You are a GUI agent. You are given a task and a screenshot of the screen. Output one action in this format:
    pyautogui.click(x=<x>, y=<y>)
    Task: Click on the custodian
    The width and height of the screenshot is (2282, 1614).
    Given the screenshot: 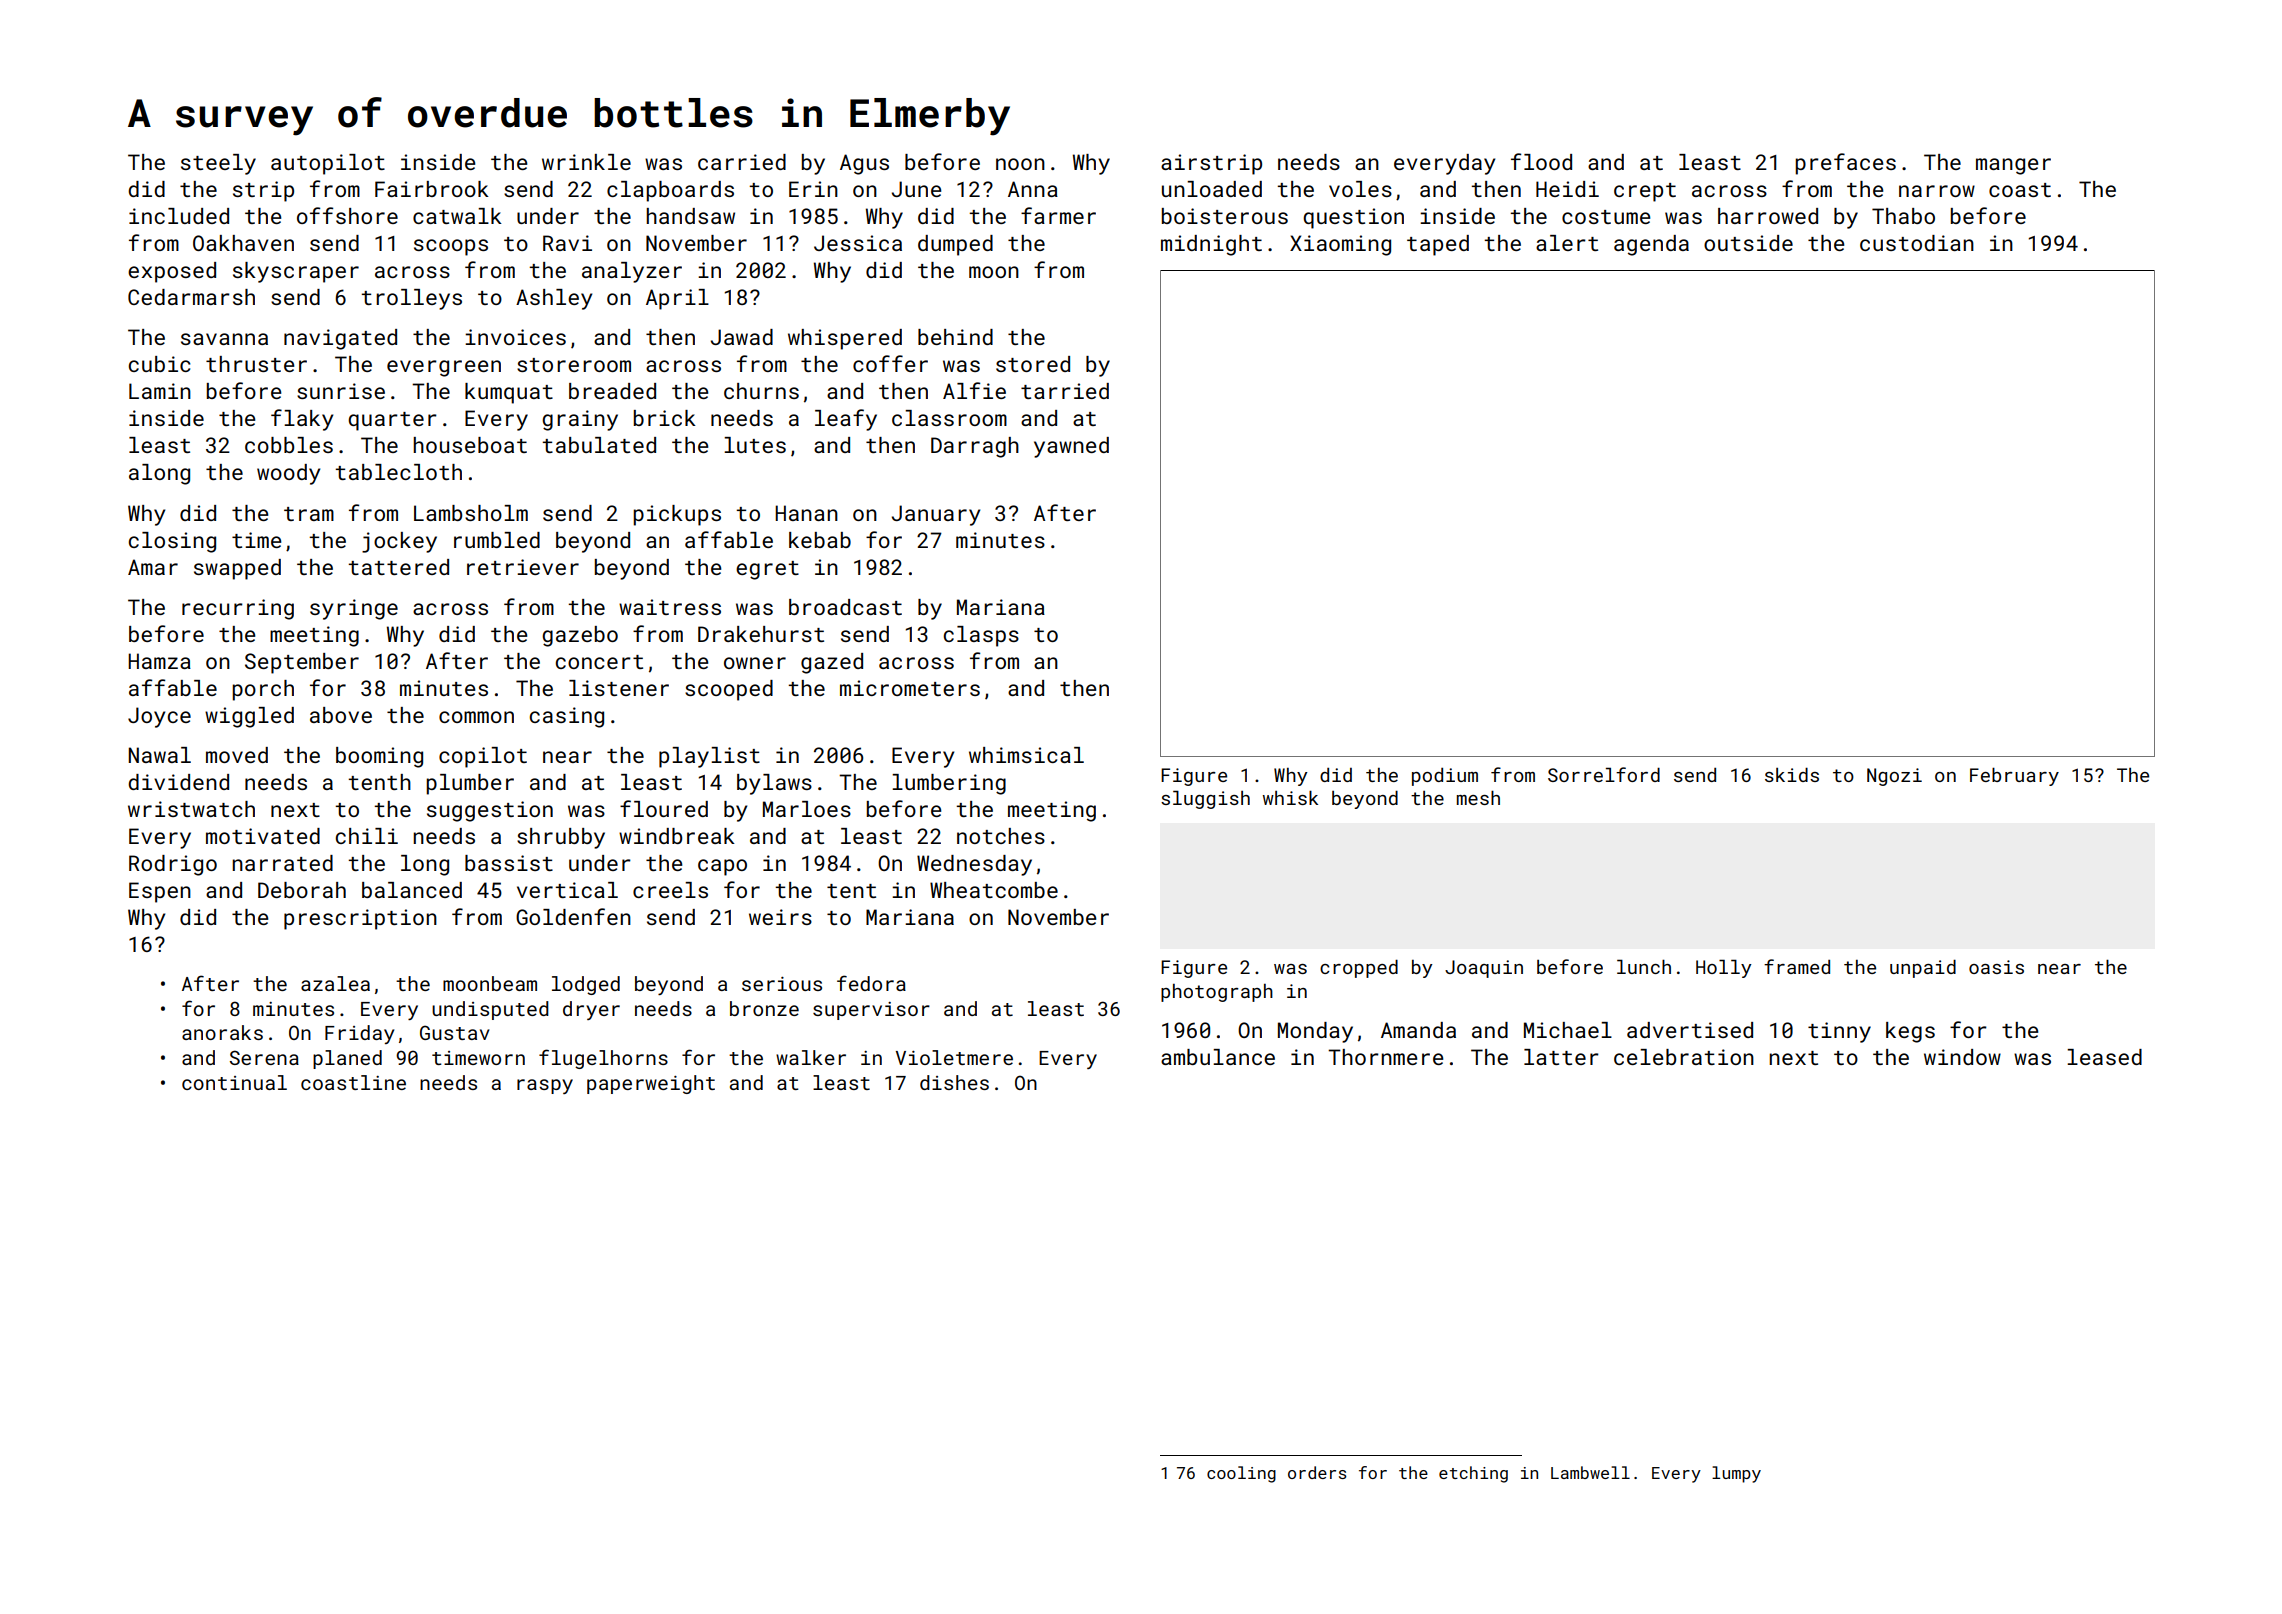 What is the action you would take?
    pyautogui.click(x=1917, y=243)
